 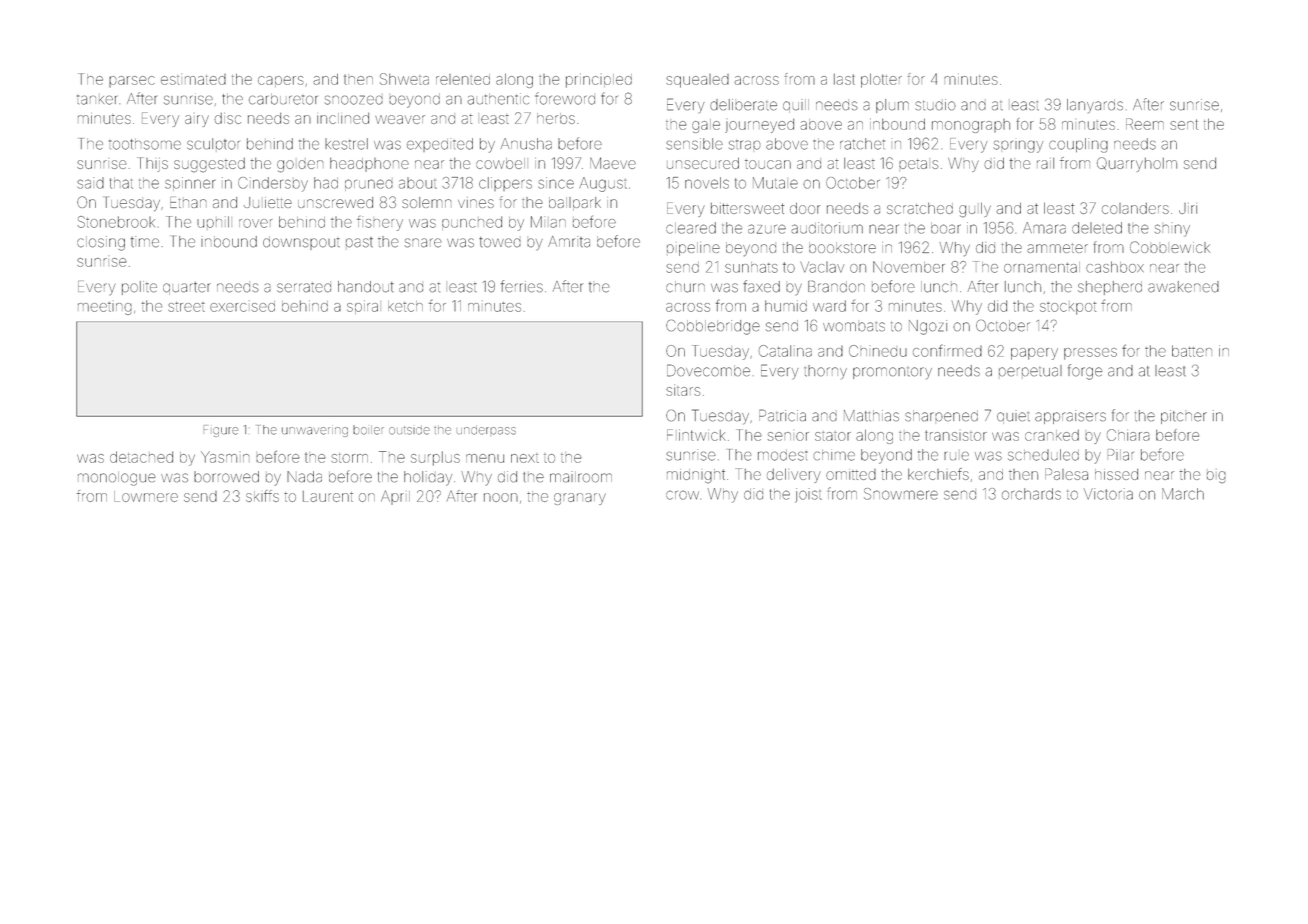 I want to click on rail, so click(x=1045, y=163).
